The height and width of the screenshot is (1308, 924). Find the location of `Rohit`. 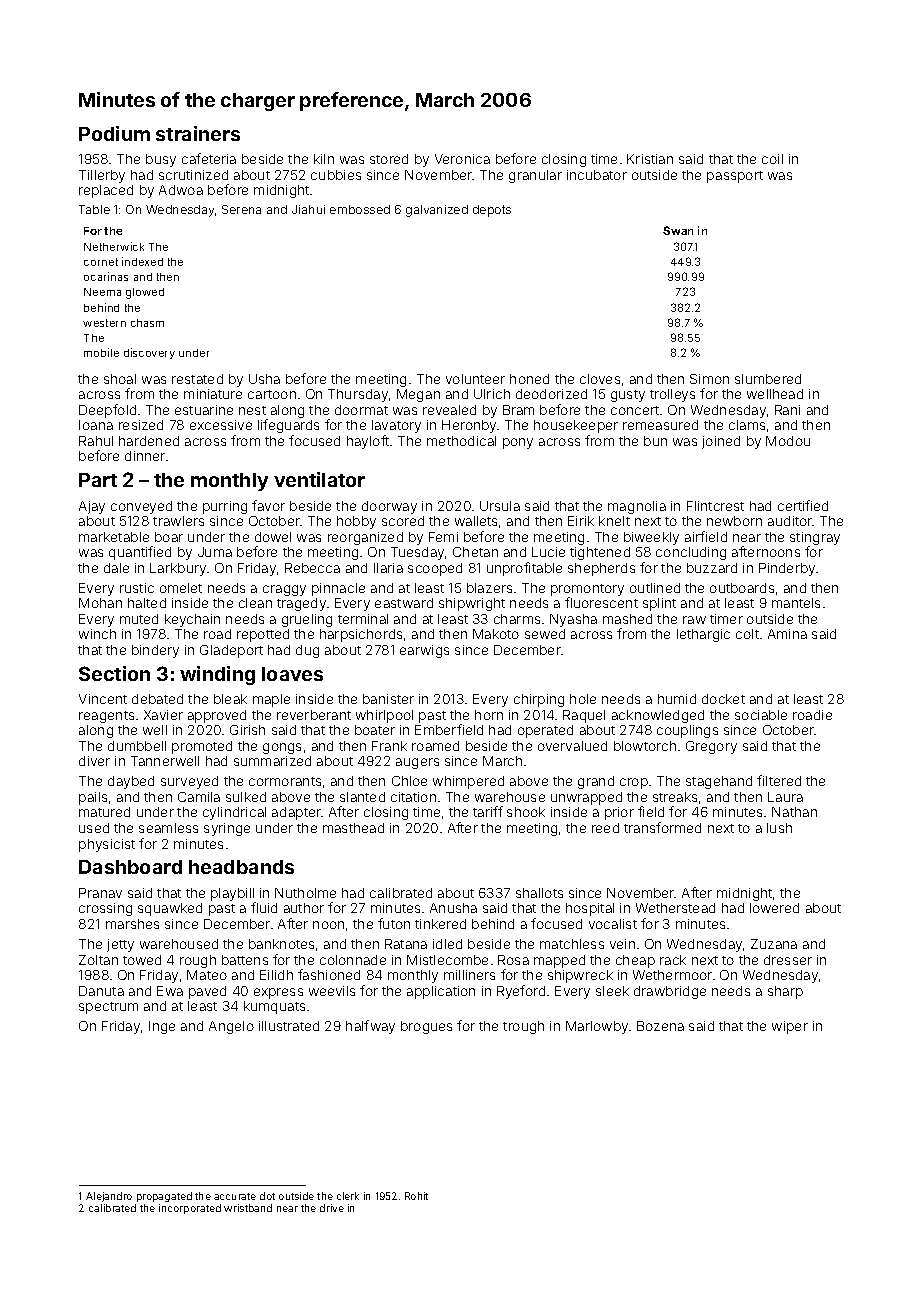

Rohit is located at coordinates (416, 1196).
